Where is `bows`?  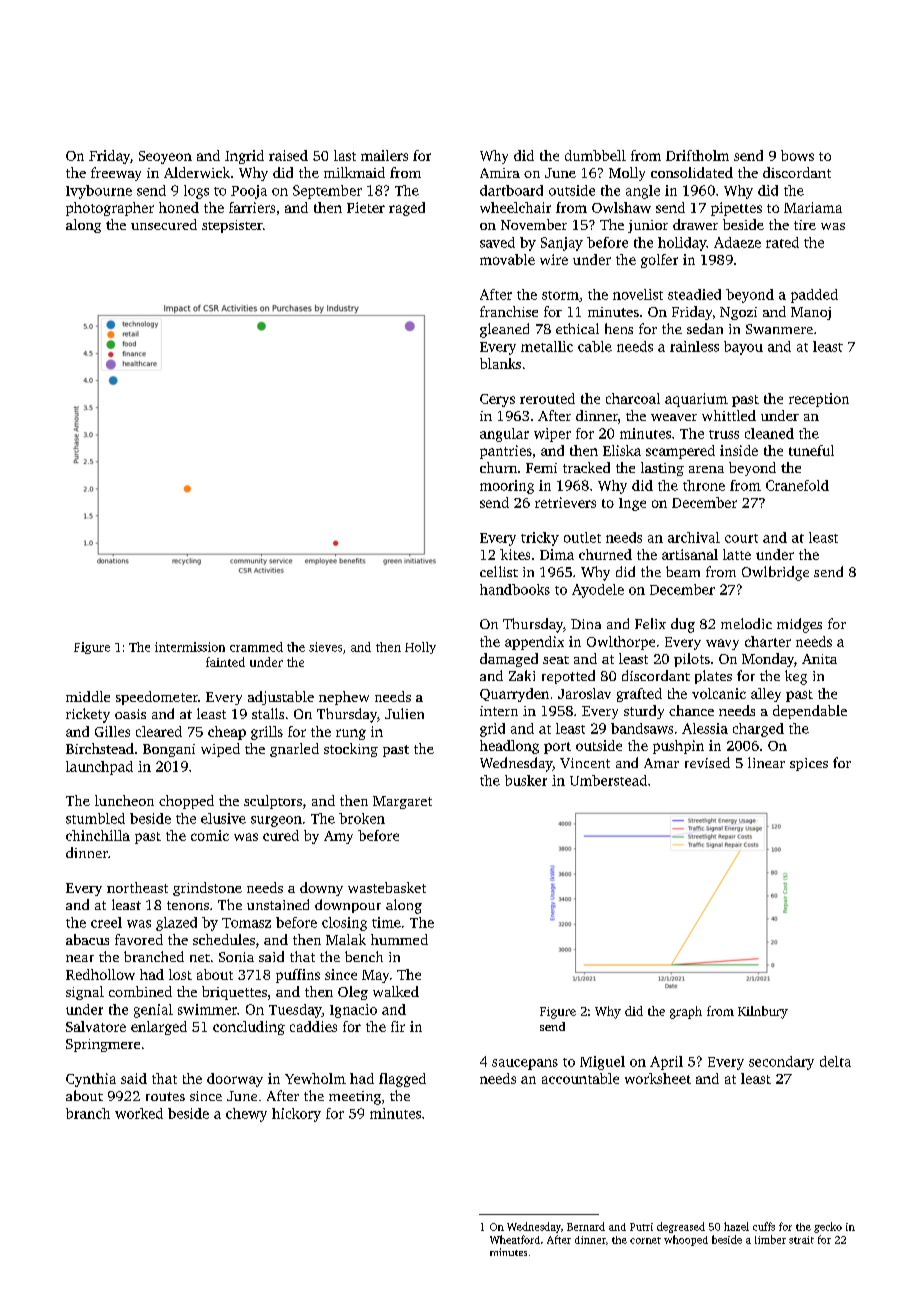 bows is located at coordinates (797, 155).
